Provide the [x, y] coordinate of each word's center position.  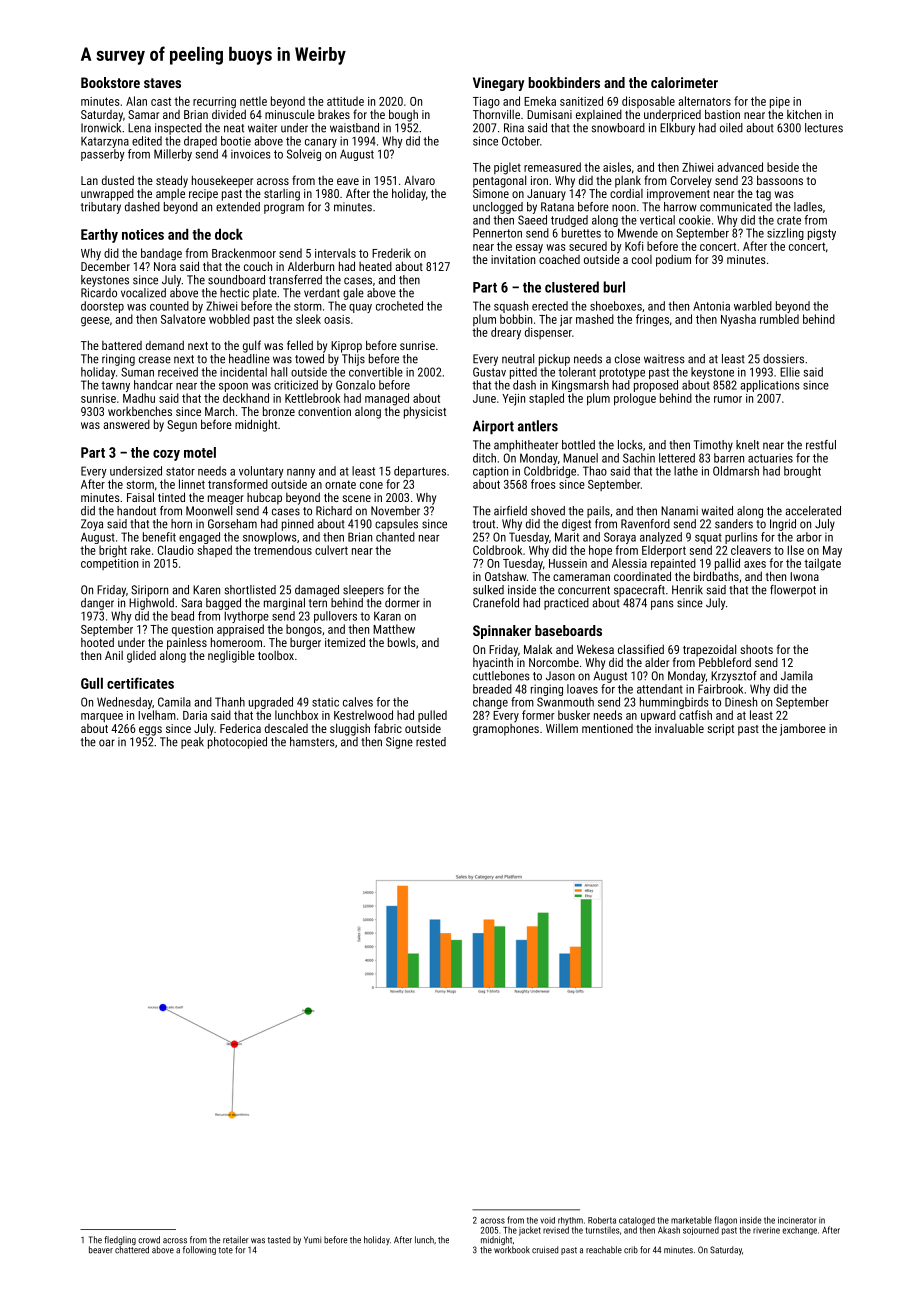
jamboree [803, 729]
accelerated [813, 511]
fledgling [120, 1240]
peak [192, 743]
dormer [402, 603]
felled [300, 345]
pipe [780, 102]
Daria [195, 715]
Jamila [797, 676]
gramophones [506, 730]
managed [387, 399]
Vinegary [498, 84]
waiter [262, 128]
